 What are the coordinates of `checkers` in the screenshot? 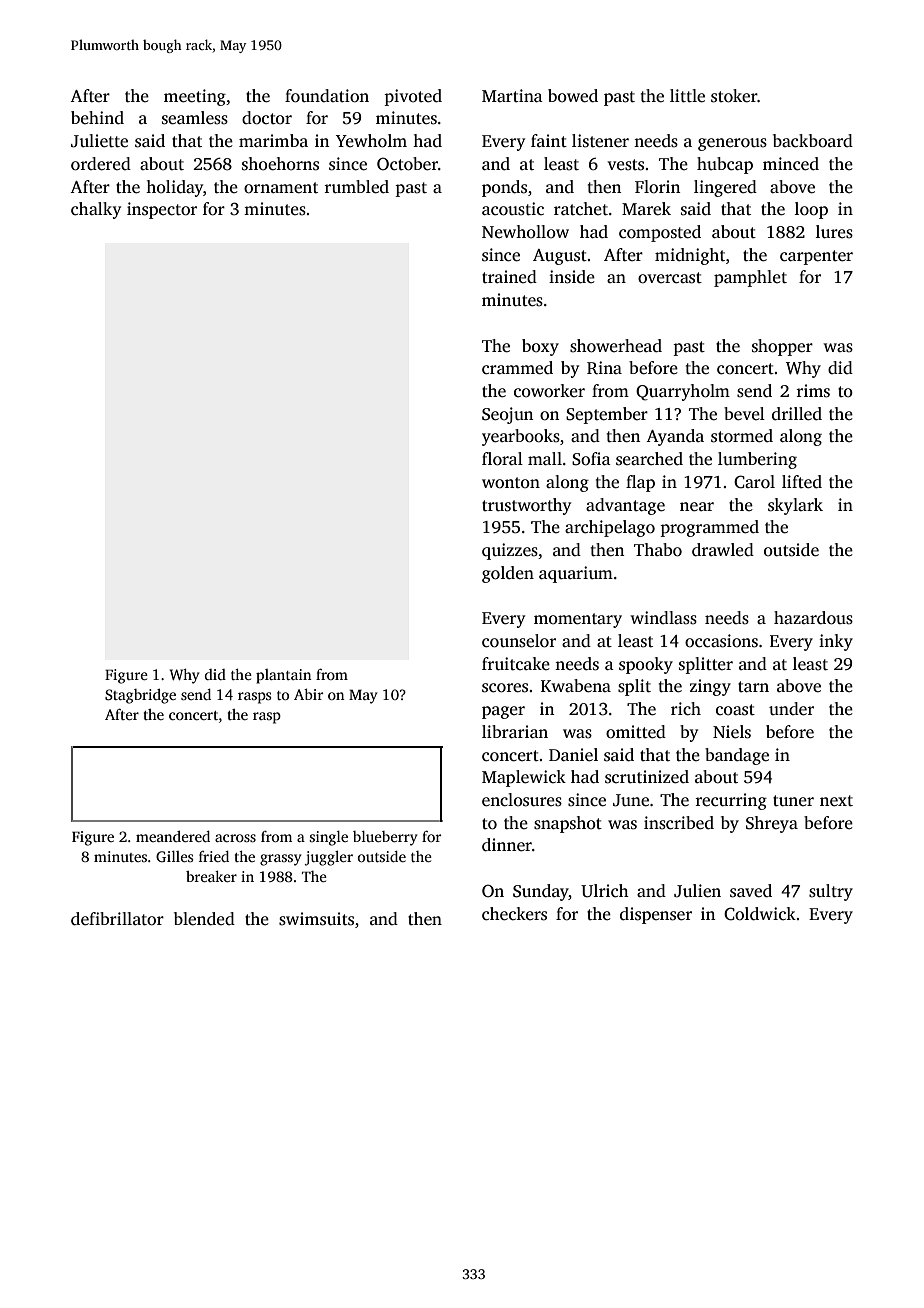 It's located at (514, 914).
